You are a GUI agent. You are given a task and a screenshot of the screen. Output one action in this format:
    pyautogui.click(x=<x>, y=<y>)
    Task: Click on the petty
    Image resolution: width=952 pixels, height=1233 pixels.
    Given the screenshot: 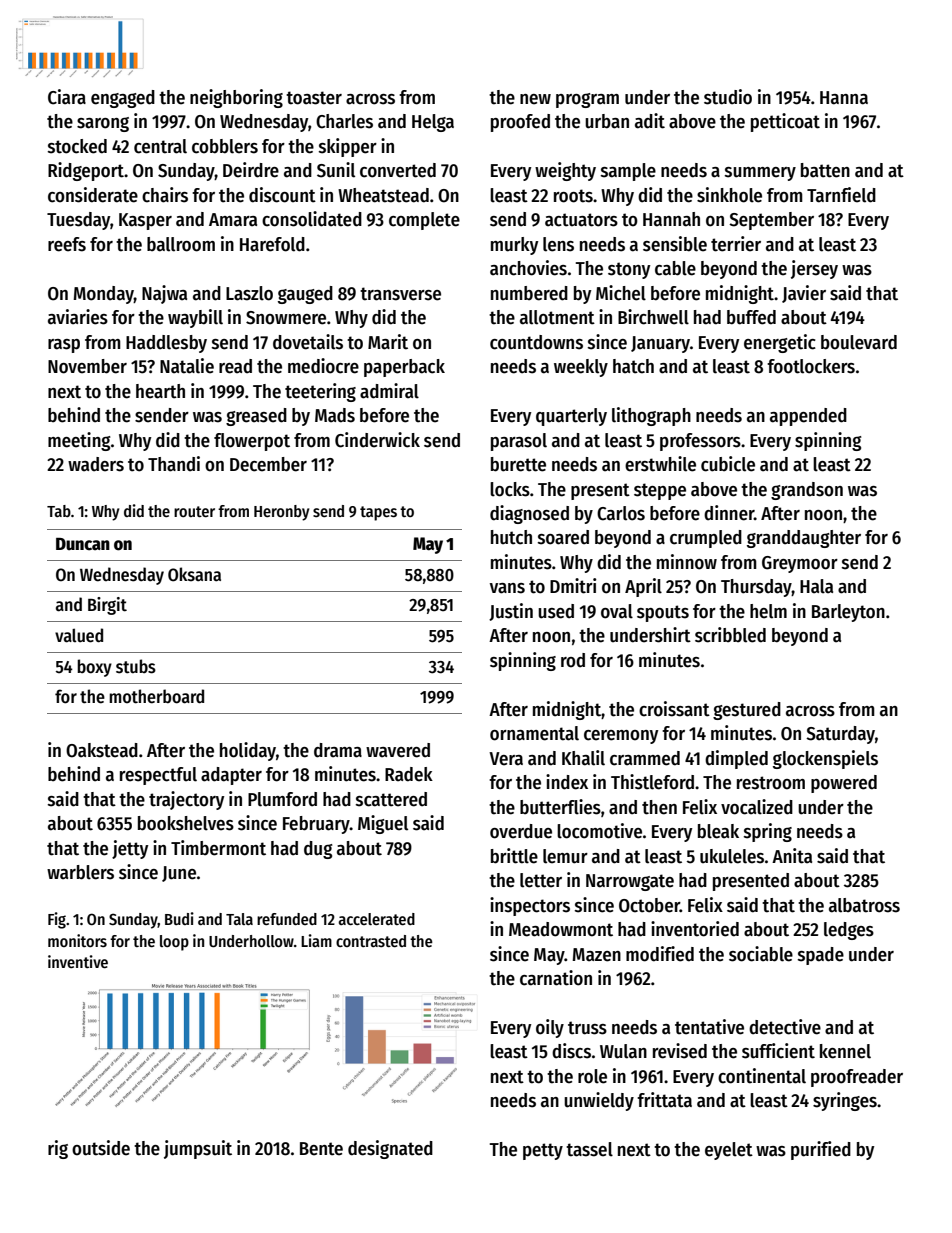 What is the action you would take?
    pyautogui.click(x=543, y=1151)
